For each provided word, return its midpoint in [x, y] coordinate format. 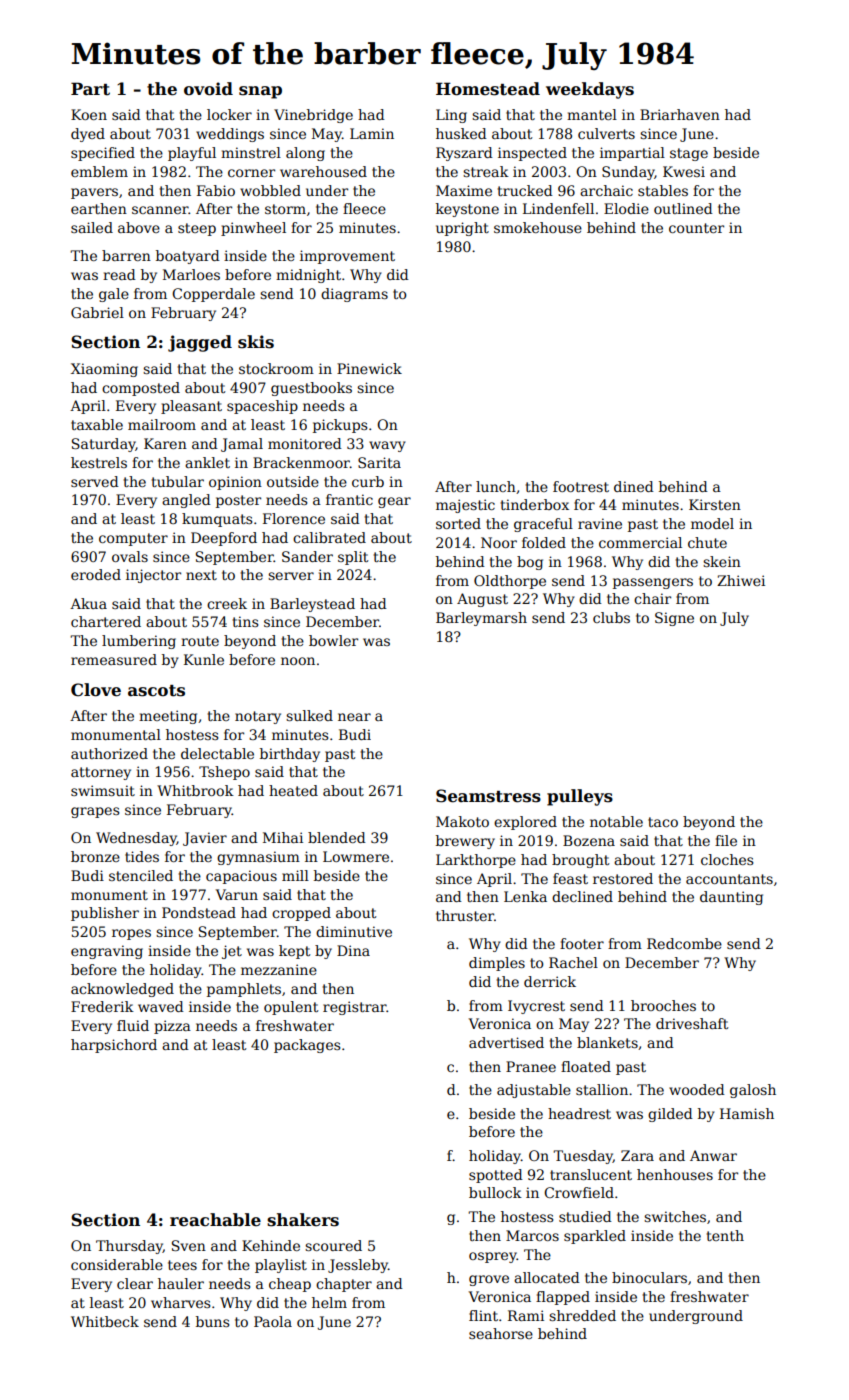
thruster [465, 915]
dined [634, 486]
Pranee [531, 1066]
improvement [347, 257]
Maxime [464, 190]
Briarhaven [680, 114]
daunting [731, 898]
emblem [99, 171]
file [726, 840]
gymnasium [258, 858]
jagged [200, 343]
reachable [215, 1220]
